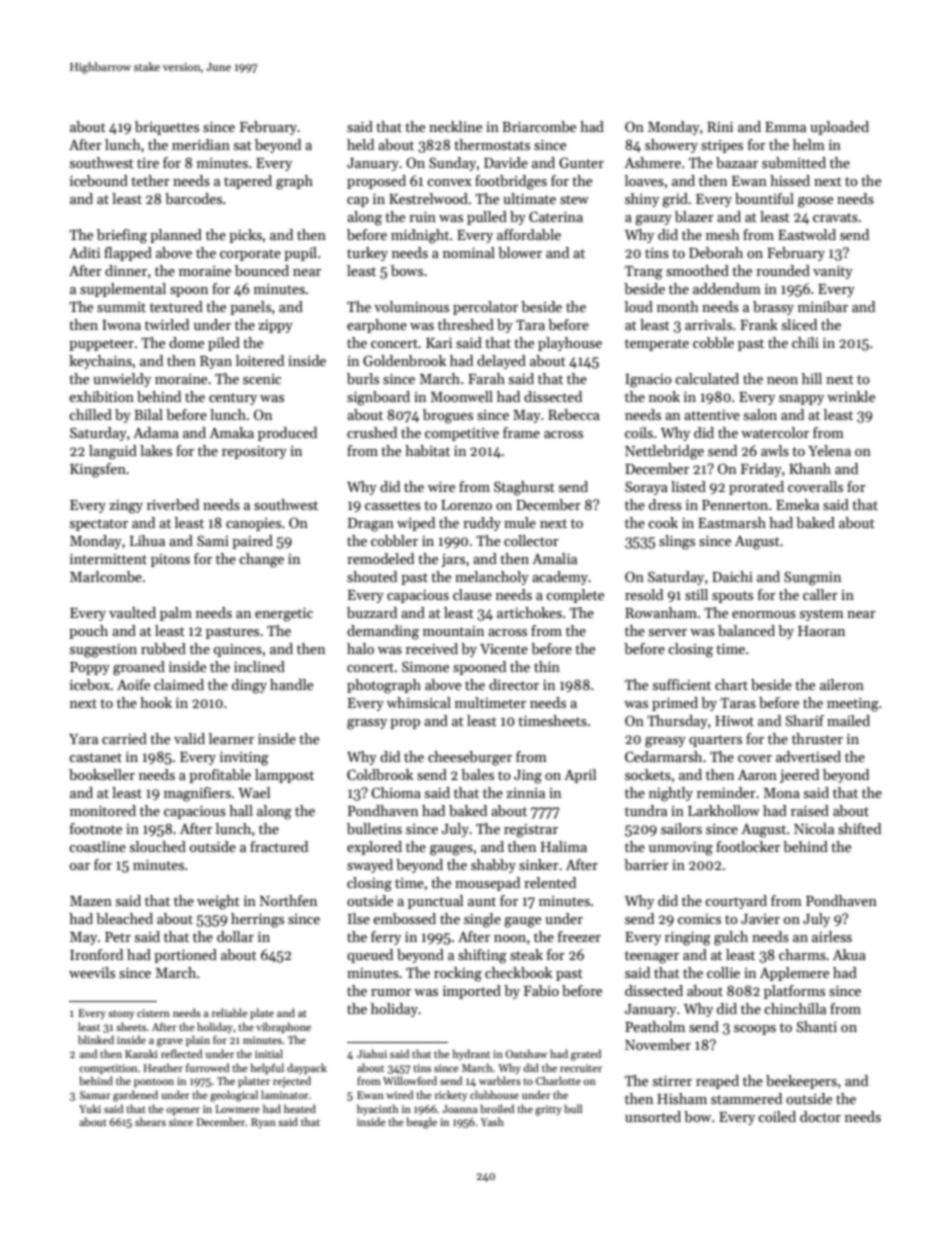  What do you see at coordinates (455, 126) in the screenshot?
I see `neckline` at bounding box center [455, 126].
